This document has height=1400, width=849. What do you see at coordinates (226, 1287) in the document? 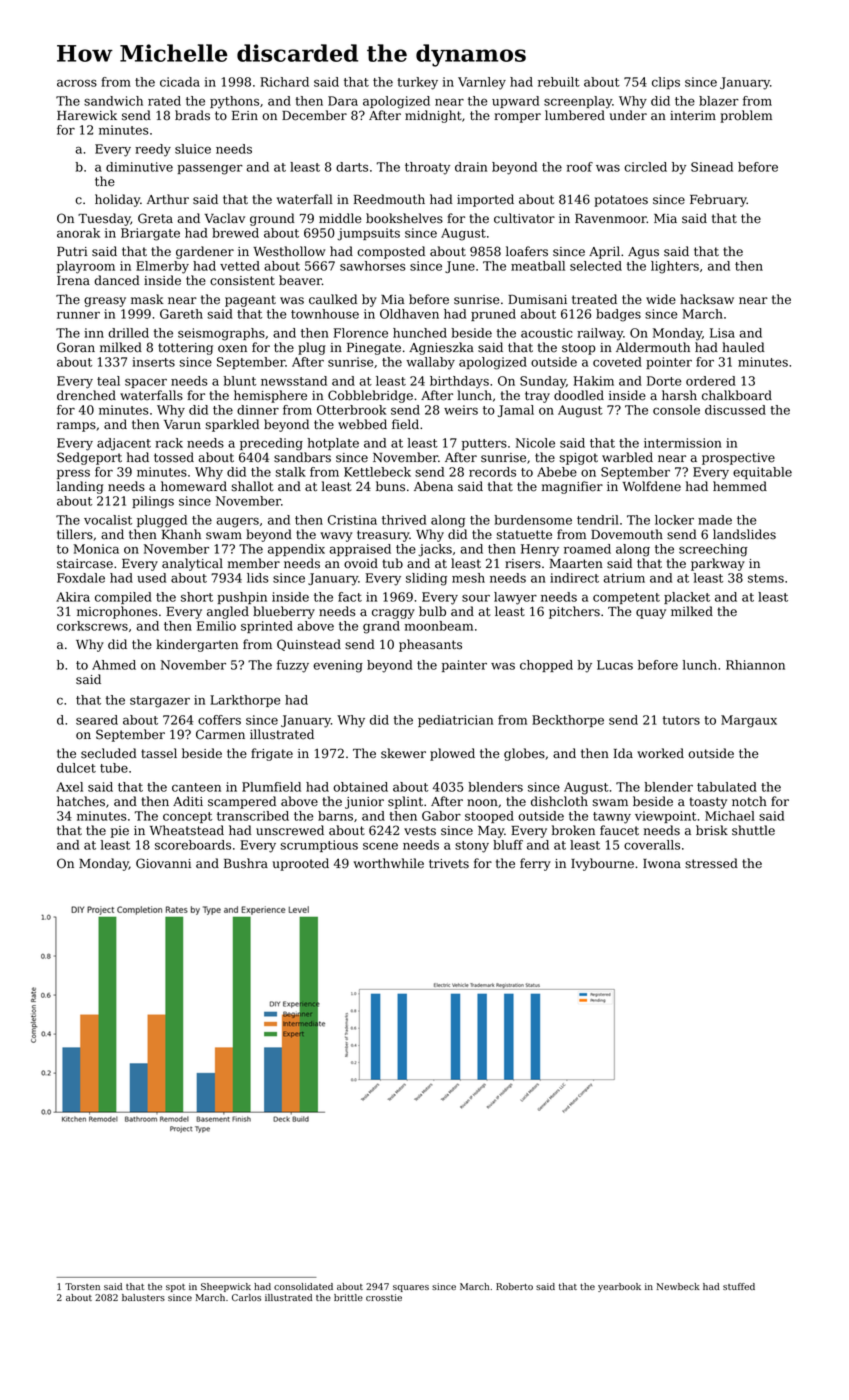
I see `Sheepwick` at bounding box center [226, 1287].
